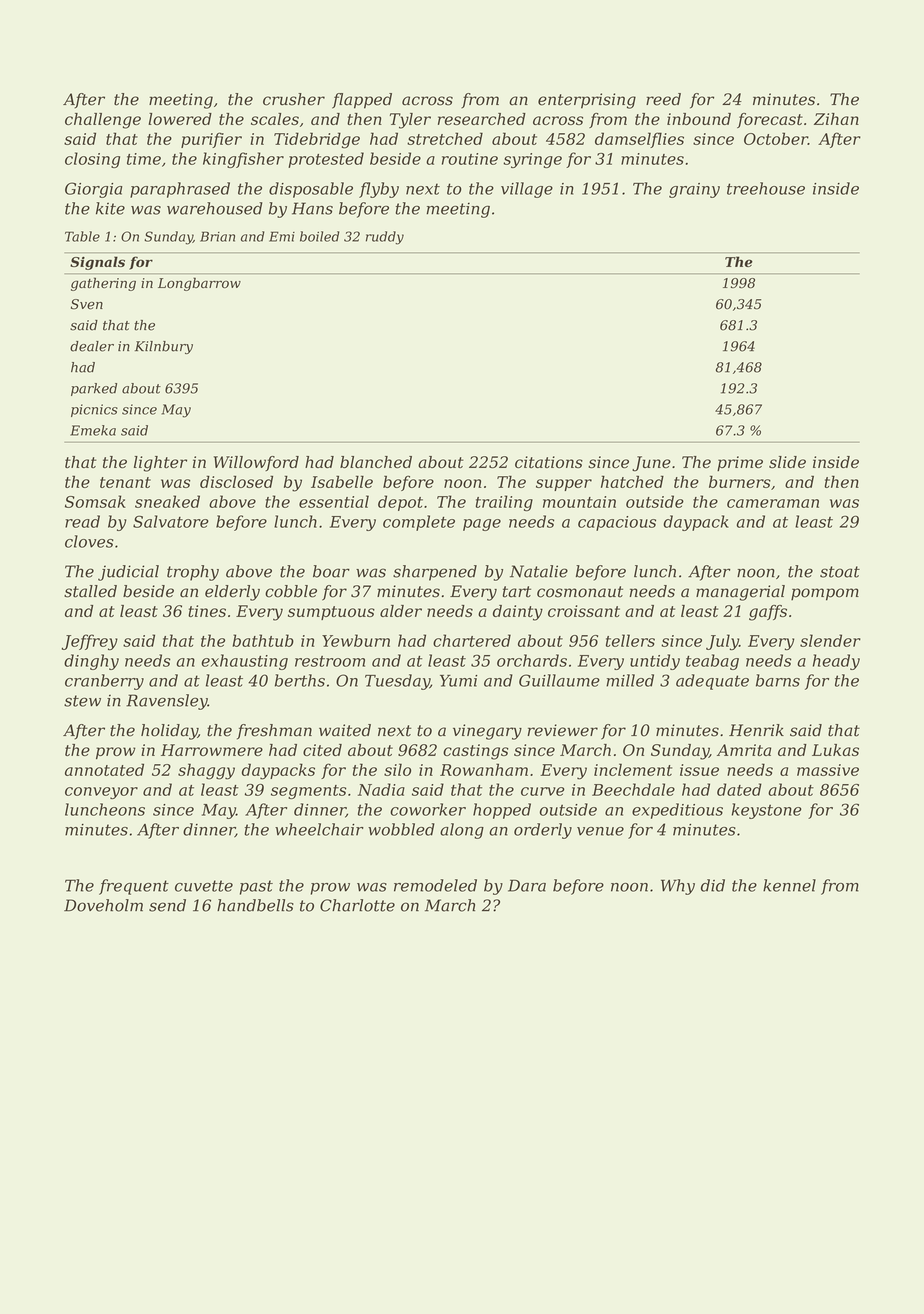 The height and width of the page is (1314, 924). I want to click on reviewer, so click(562, 730).
